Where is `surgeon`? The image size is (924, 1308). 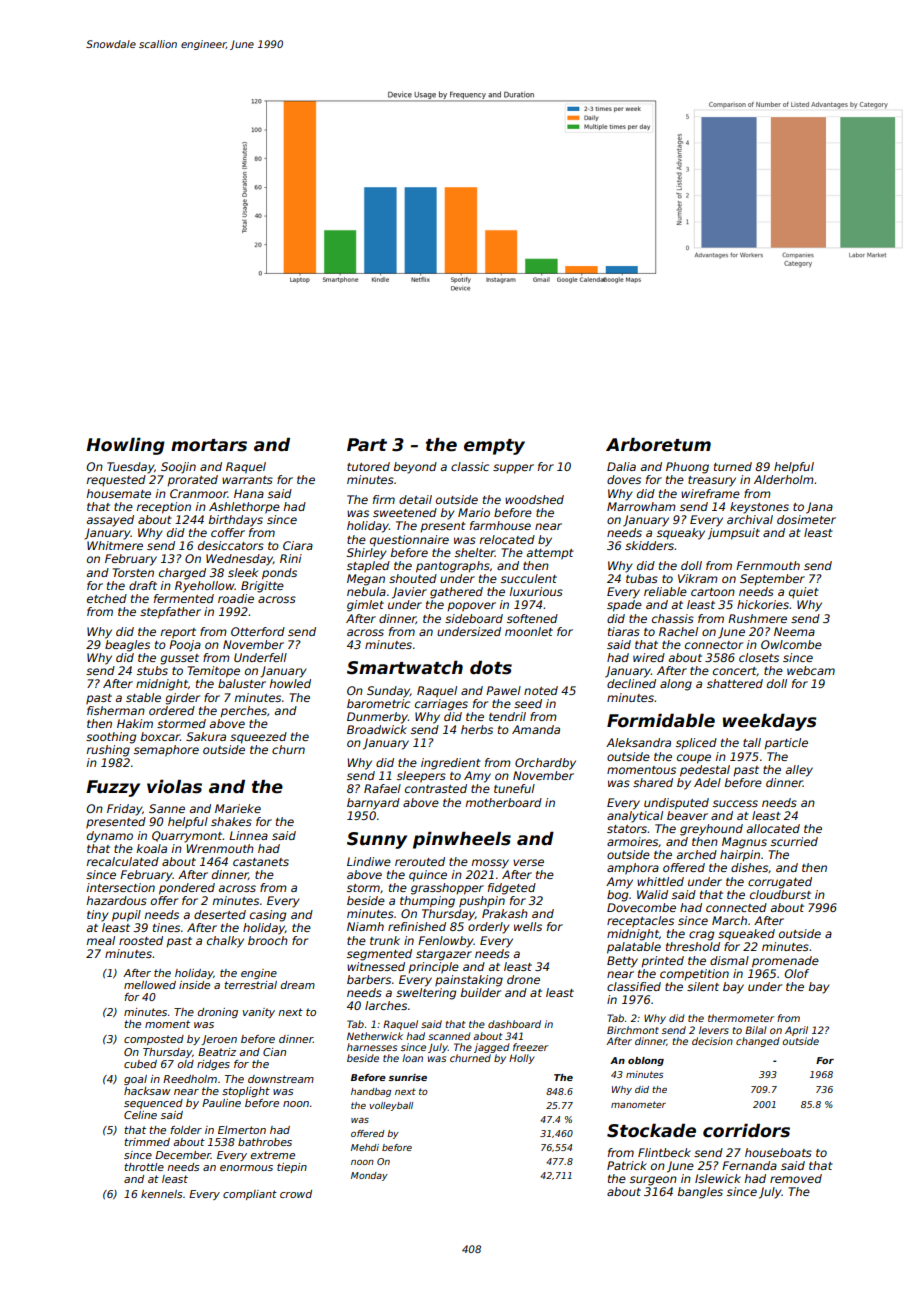 surgeon is located at coordinates (653, 1181).
